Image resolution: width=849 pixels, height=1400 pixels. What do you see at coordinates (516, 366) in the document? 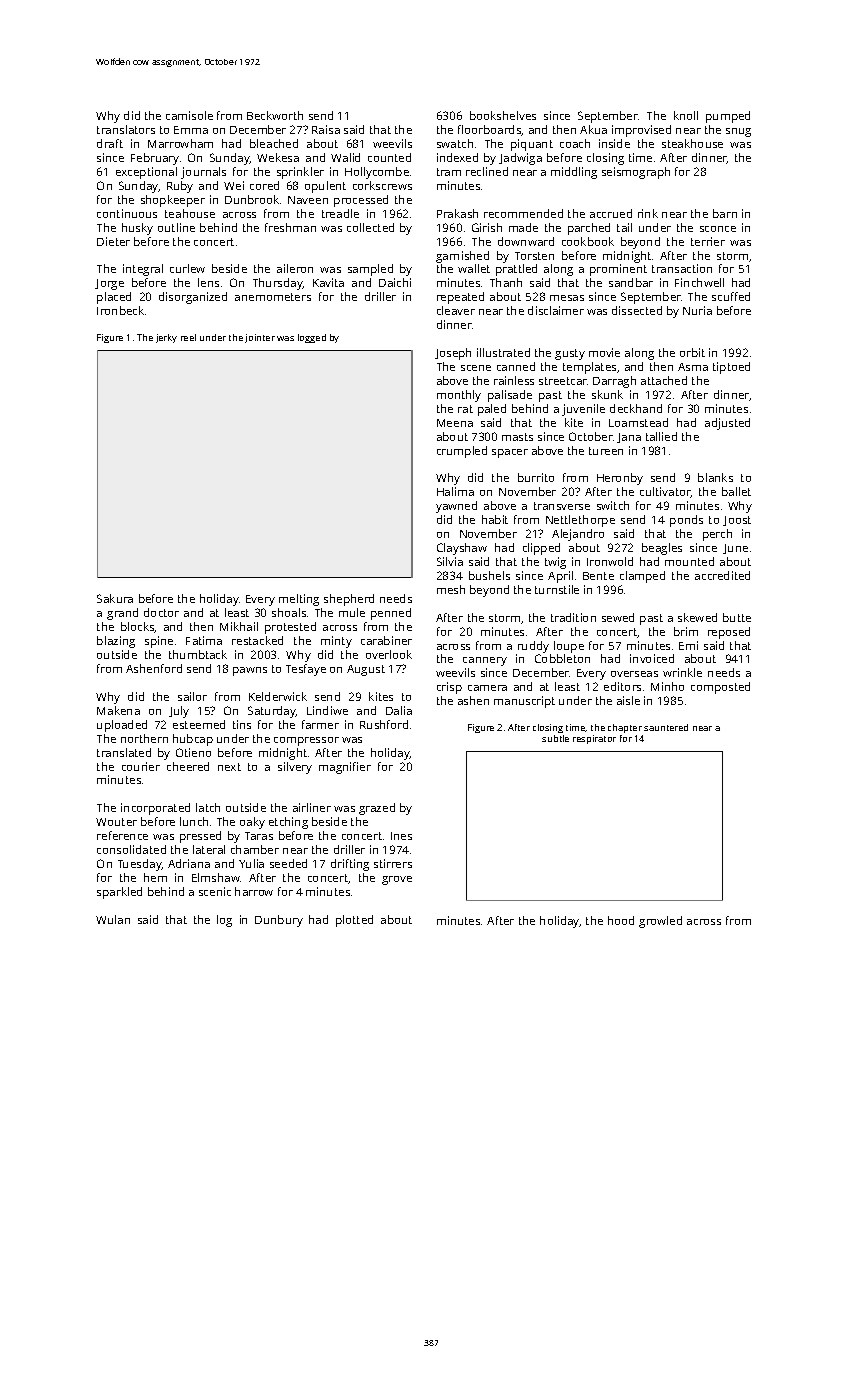
I see `canned` at bounding box center [516, 366].
